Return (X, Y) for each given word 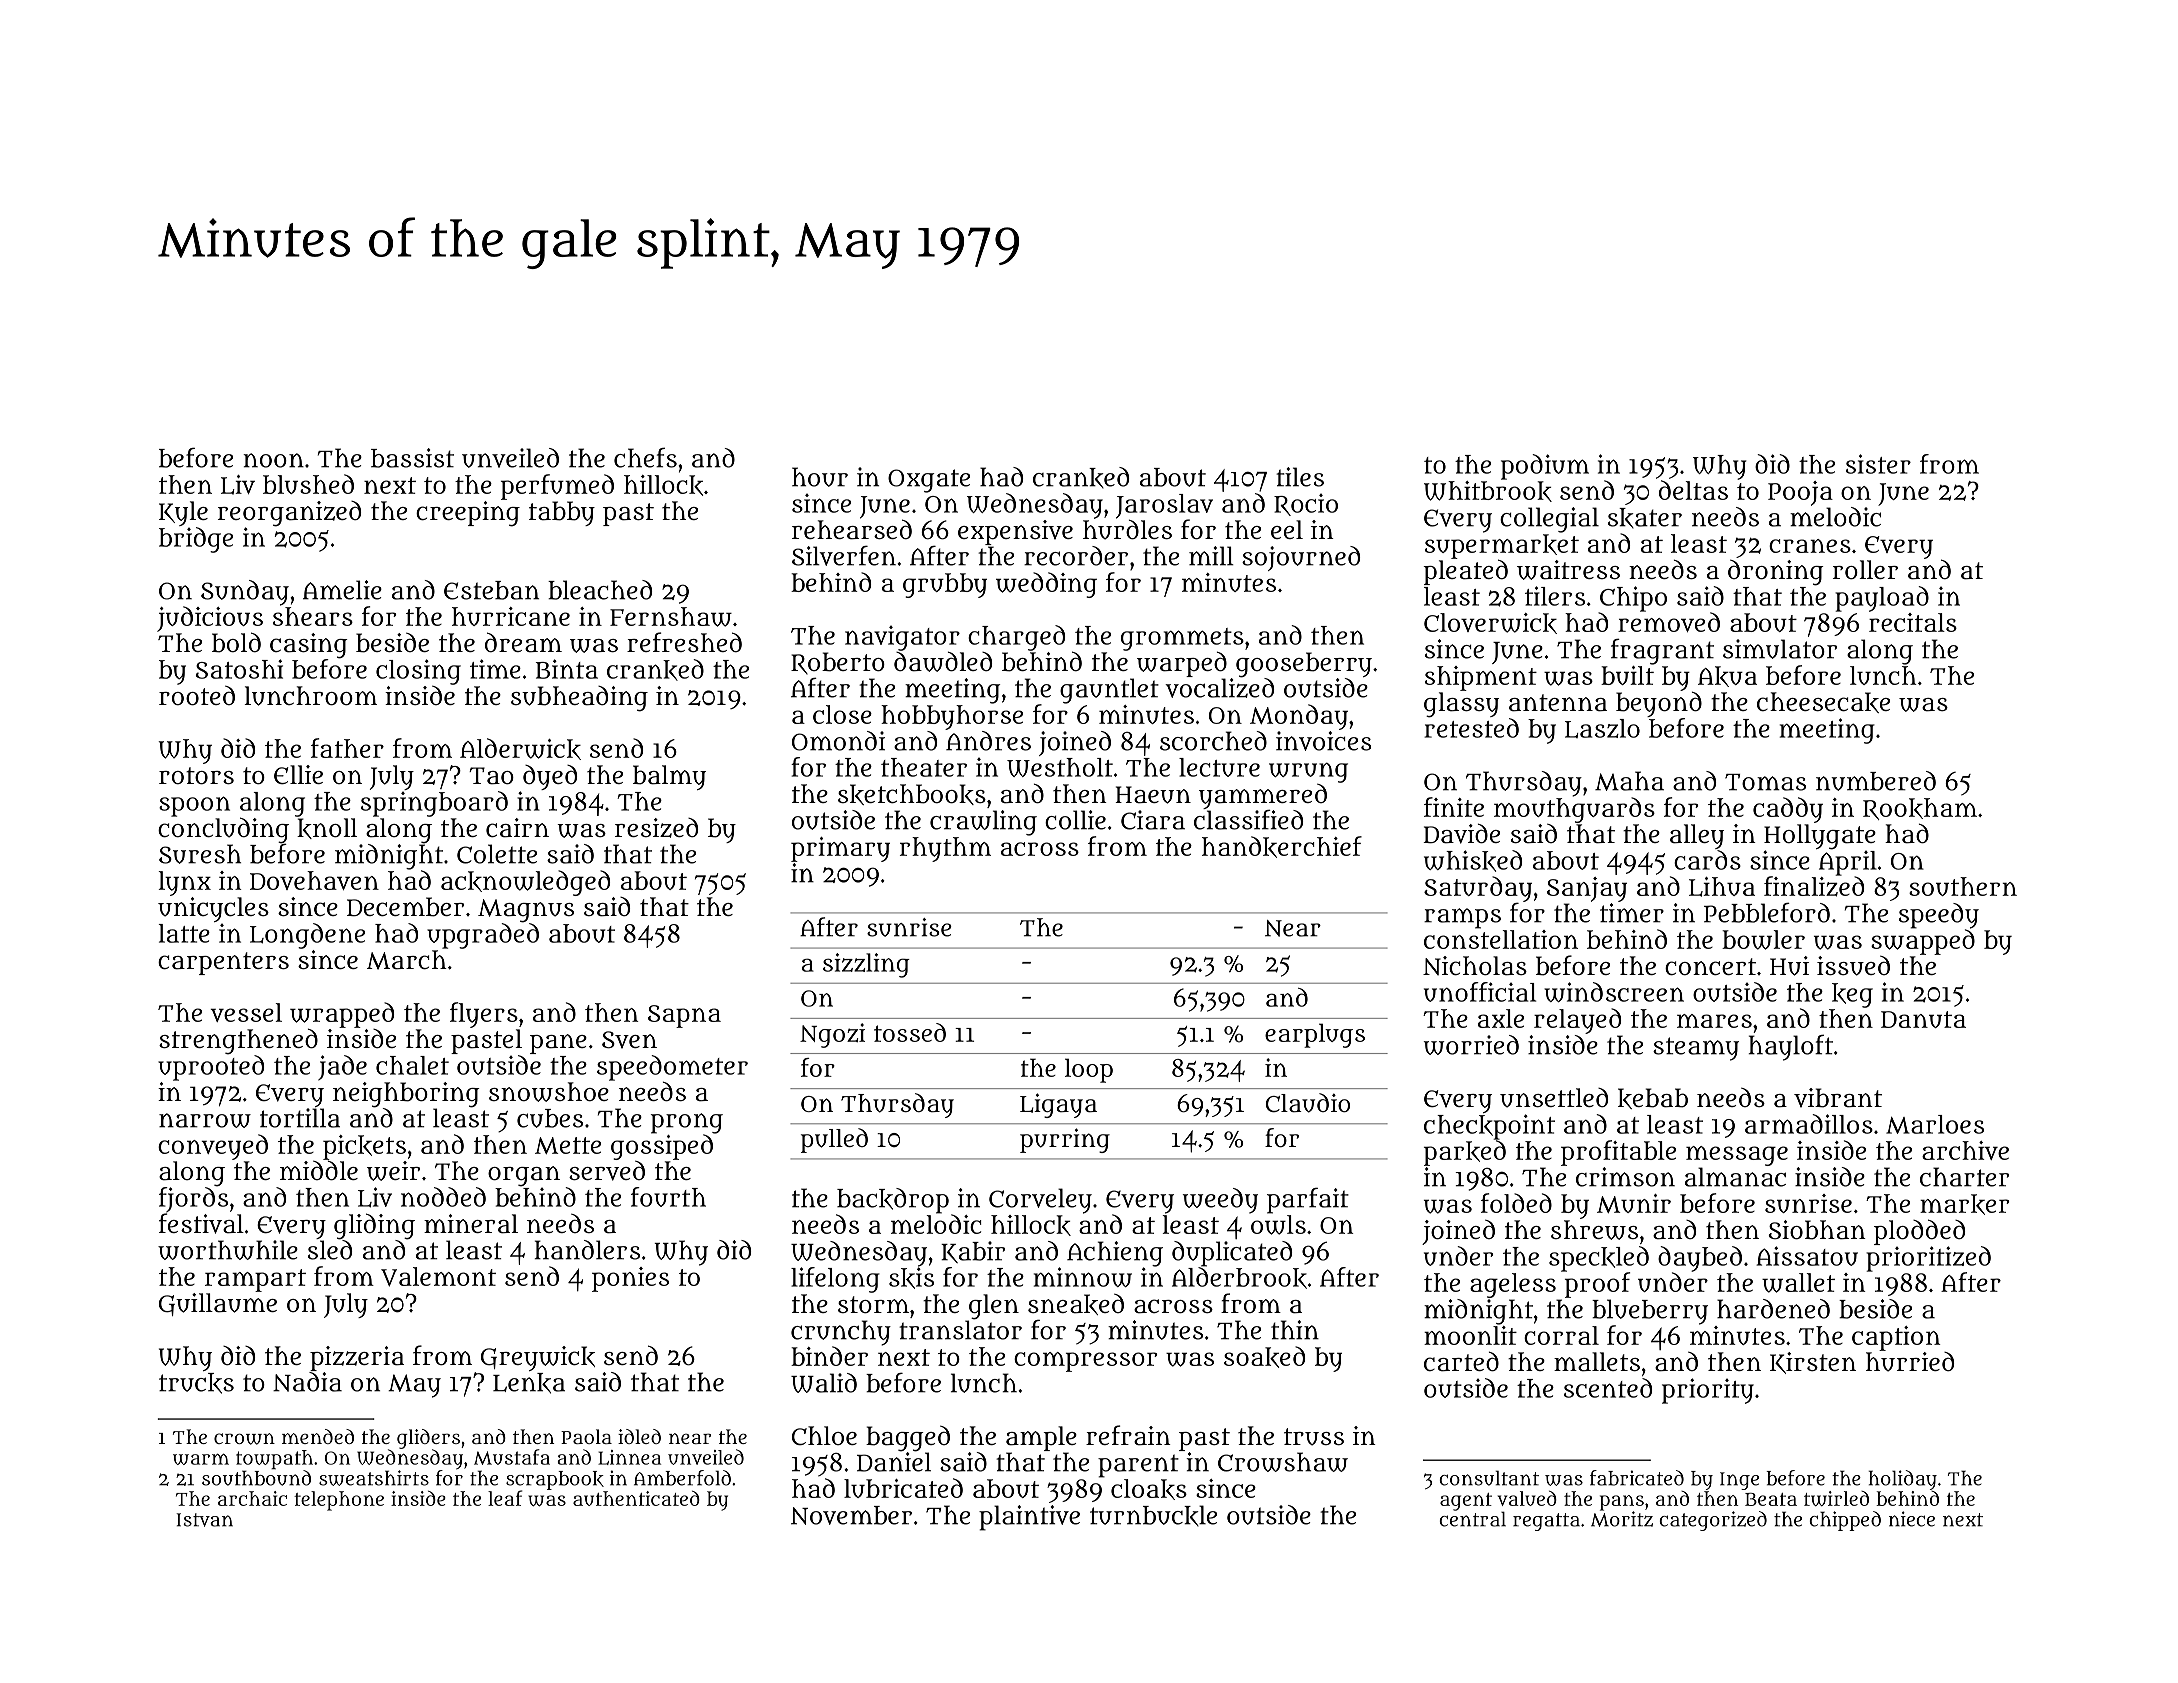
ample (1041, 1438)
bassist (412, 458)
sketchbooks (912, 794)
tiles (1300, 477)
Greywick (538, 1358)
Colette (497, 854)
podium (1545, 467)
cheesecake (1823, 702)
